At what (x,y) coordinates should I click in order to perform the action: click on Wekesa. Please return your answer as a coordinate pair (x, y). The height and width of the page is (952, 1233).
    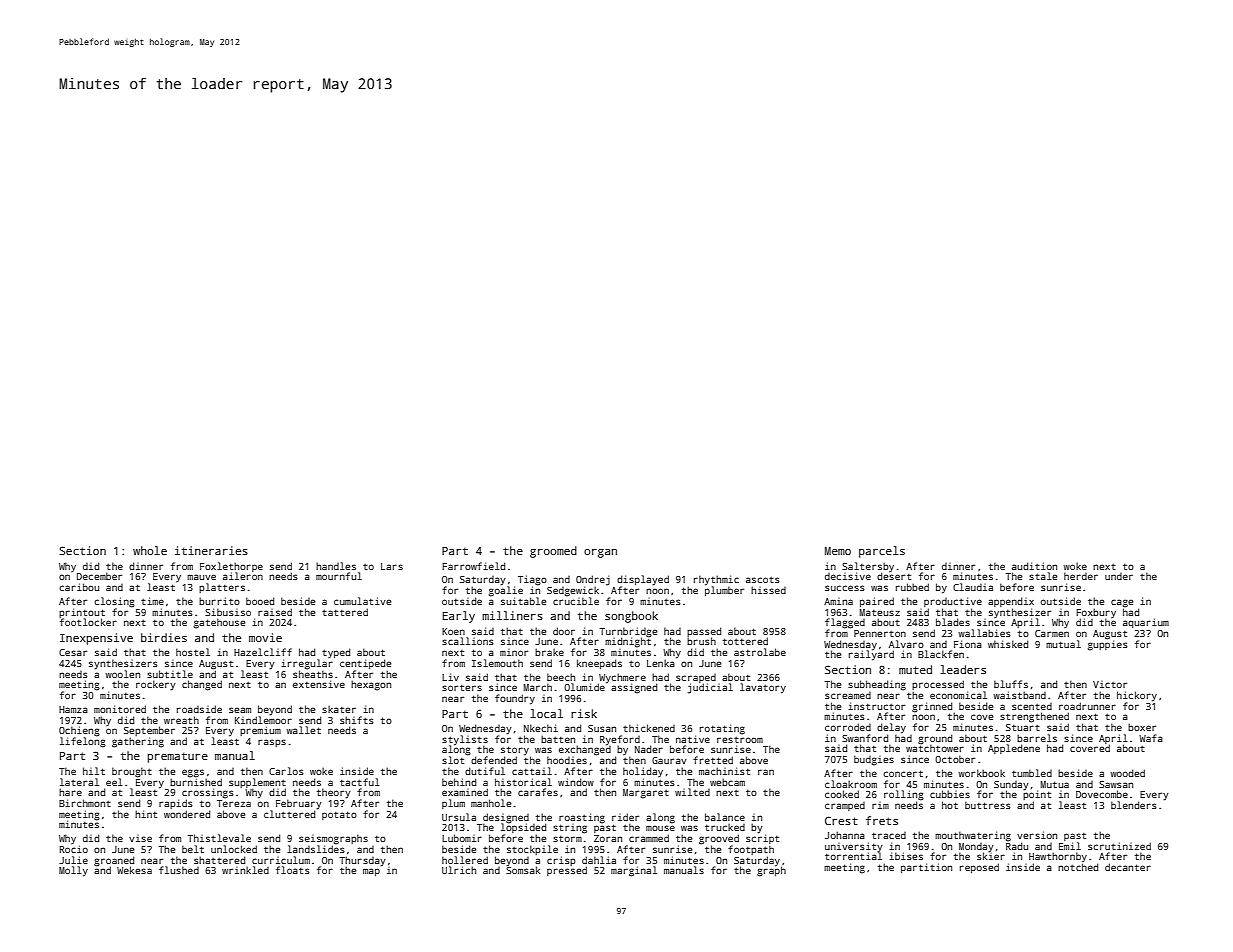
    Looking at the image, I should click on (134, 870).
